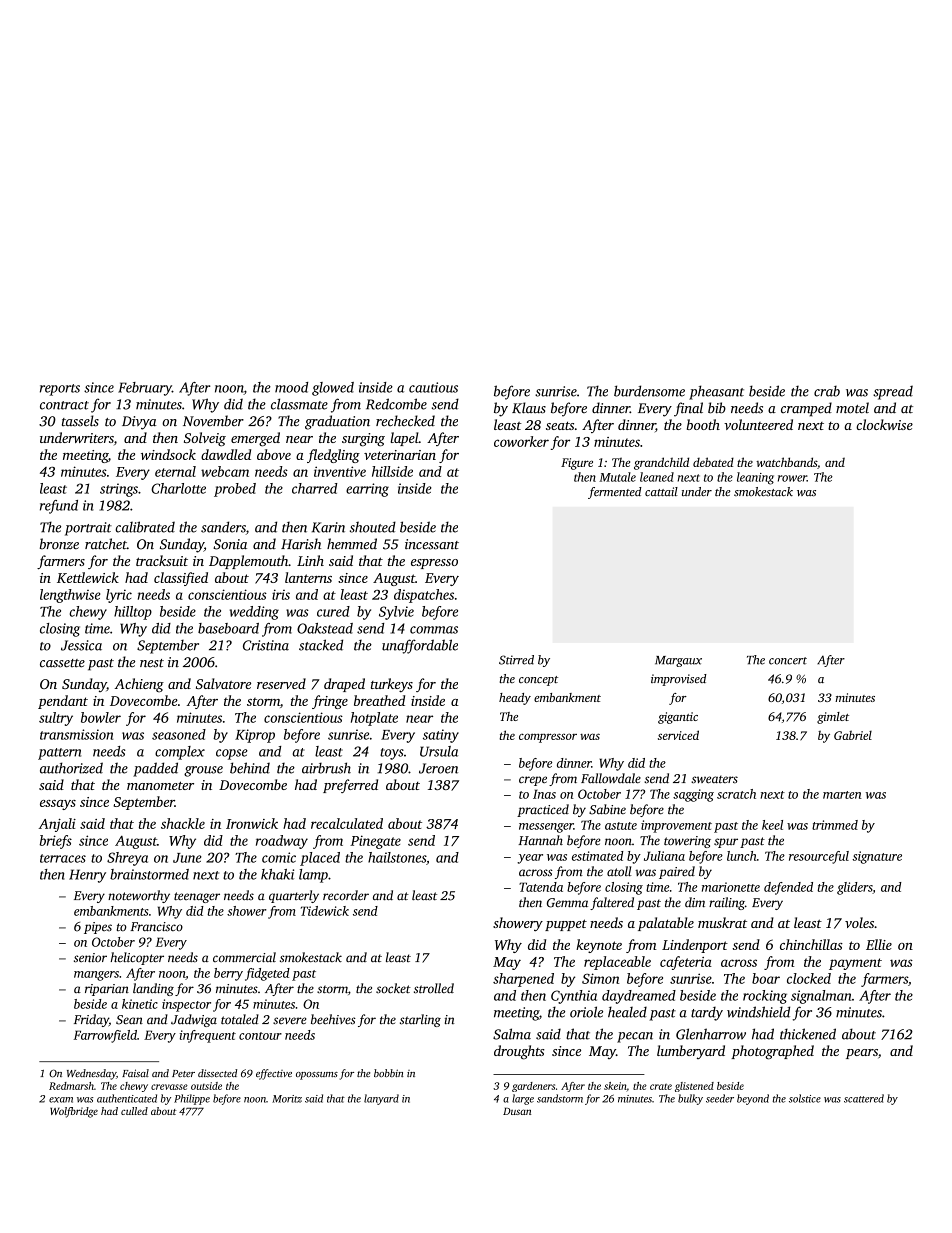 This document has width=952, height=1233. Describe the element at coordinates (438, 768) in the document. I see `Jeroen` at that location.
